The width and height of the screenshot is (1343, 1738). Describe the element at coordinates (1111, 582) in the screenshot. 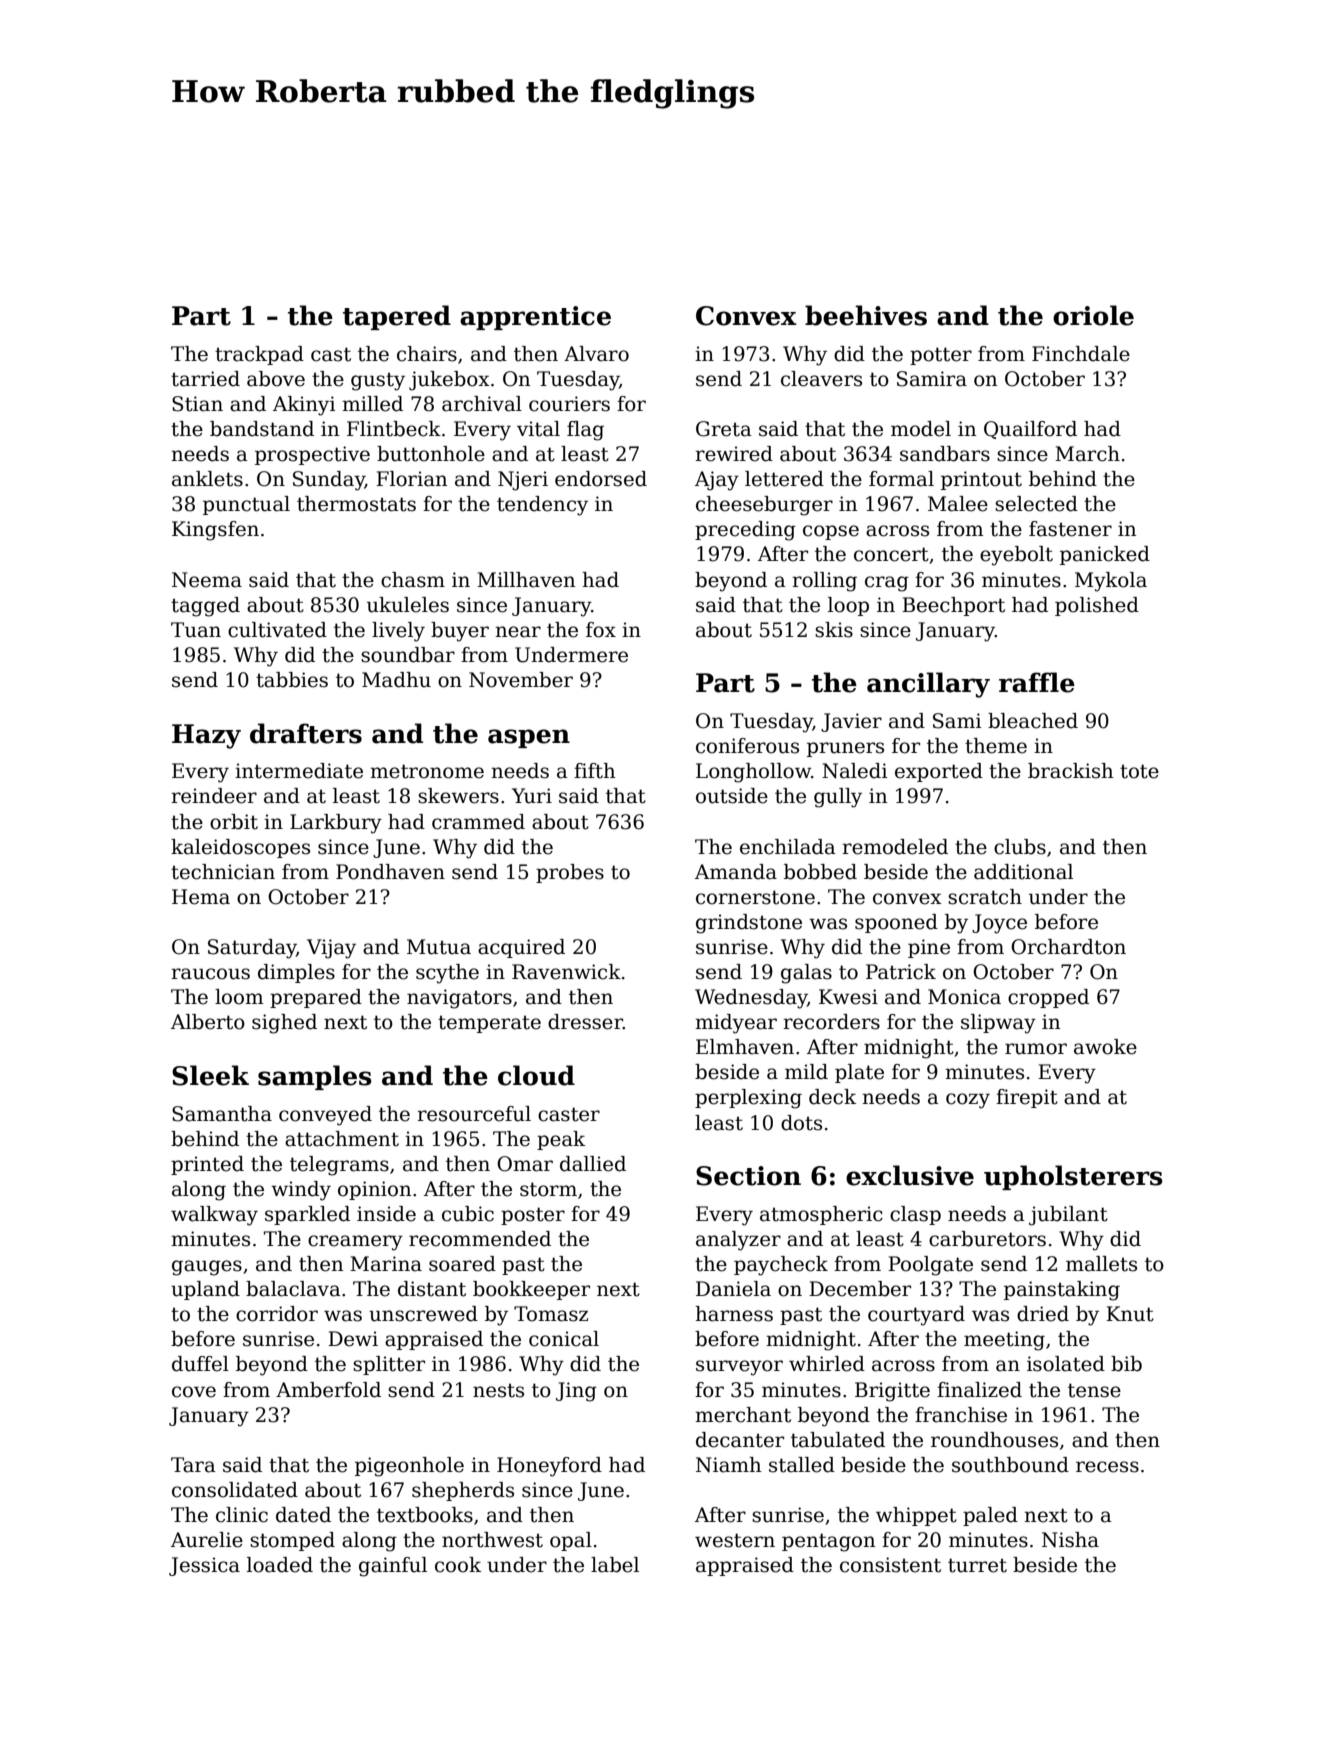

I see `Mykola` at that location.
